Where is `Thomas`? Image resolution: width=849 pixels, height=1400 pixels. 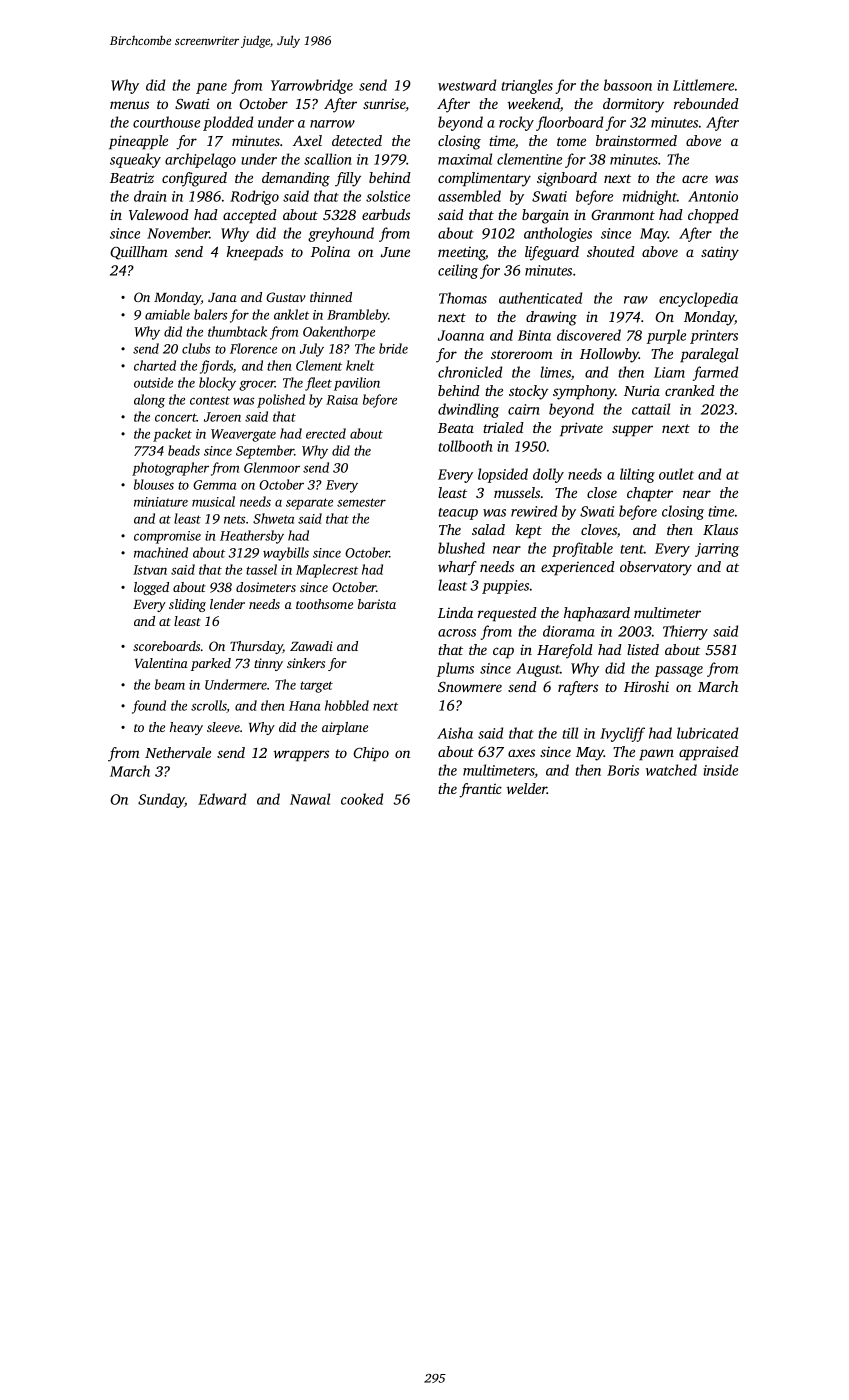
Thomas is located at coordinates (463, 298).
